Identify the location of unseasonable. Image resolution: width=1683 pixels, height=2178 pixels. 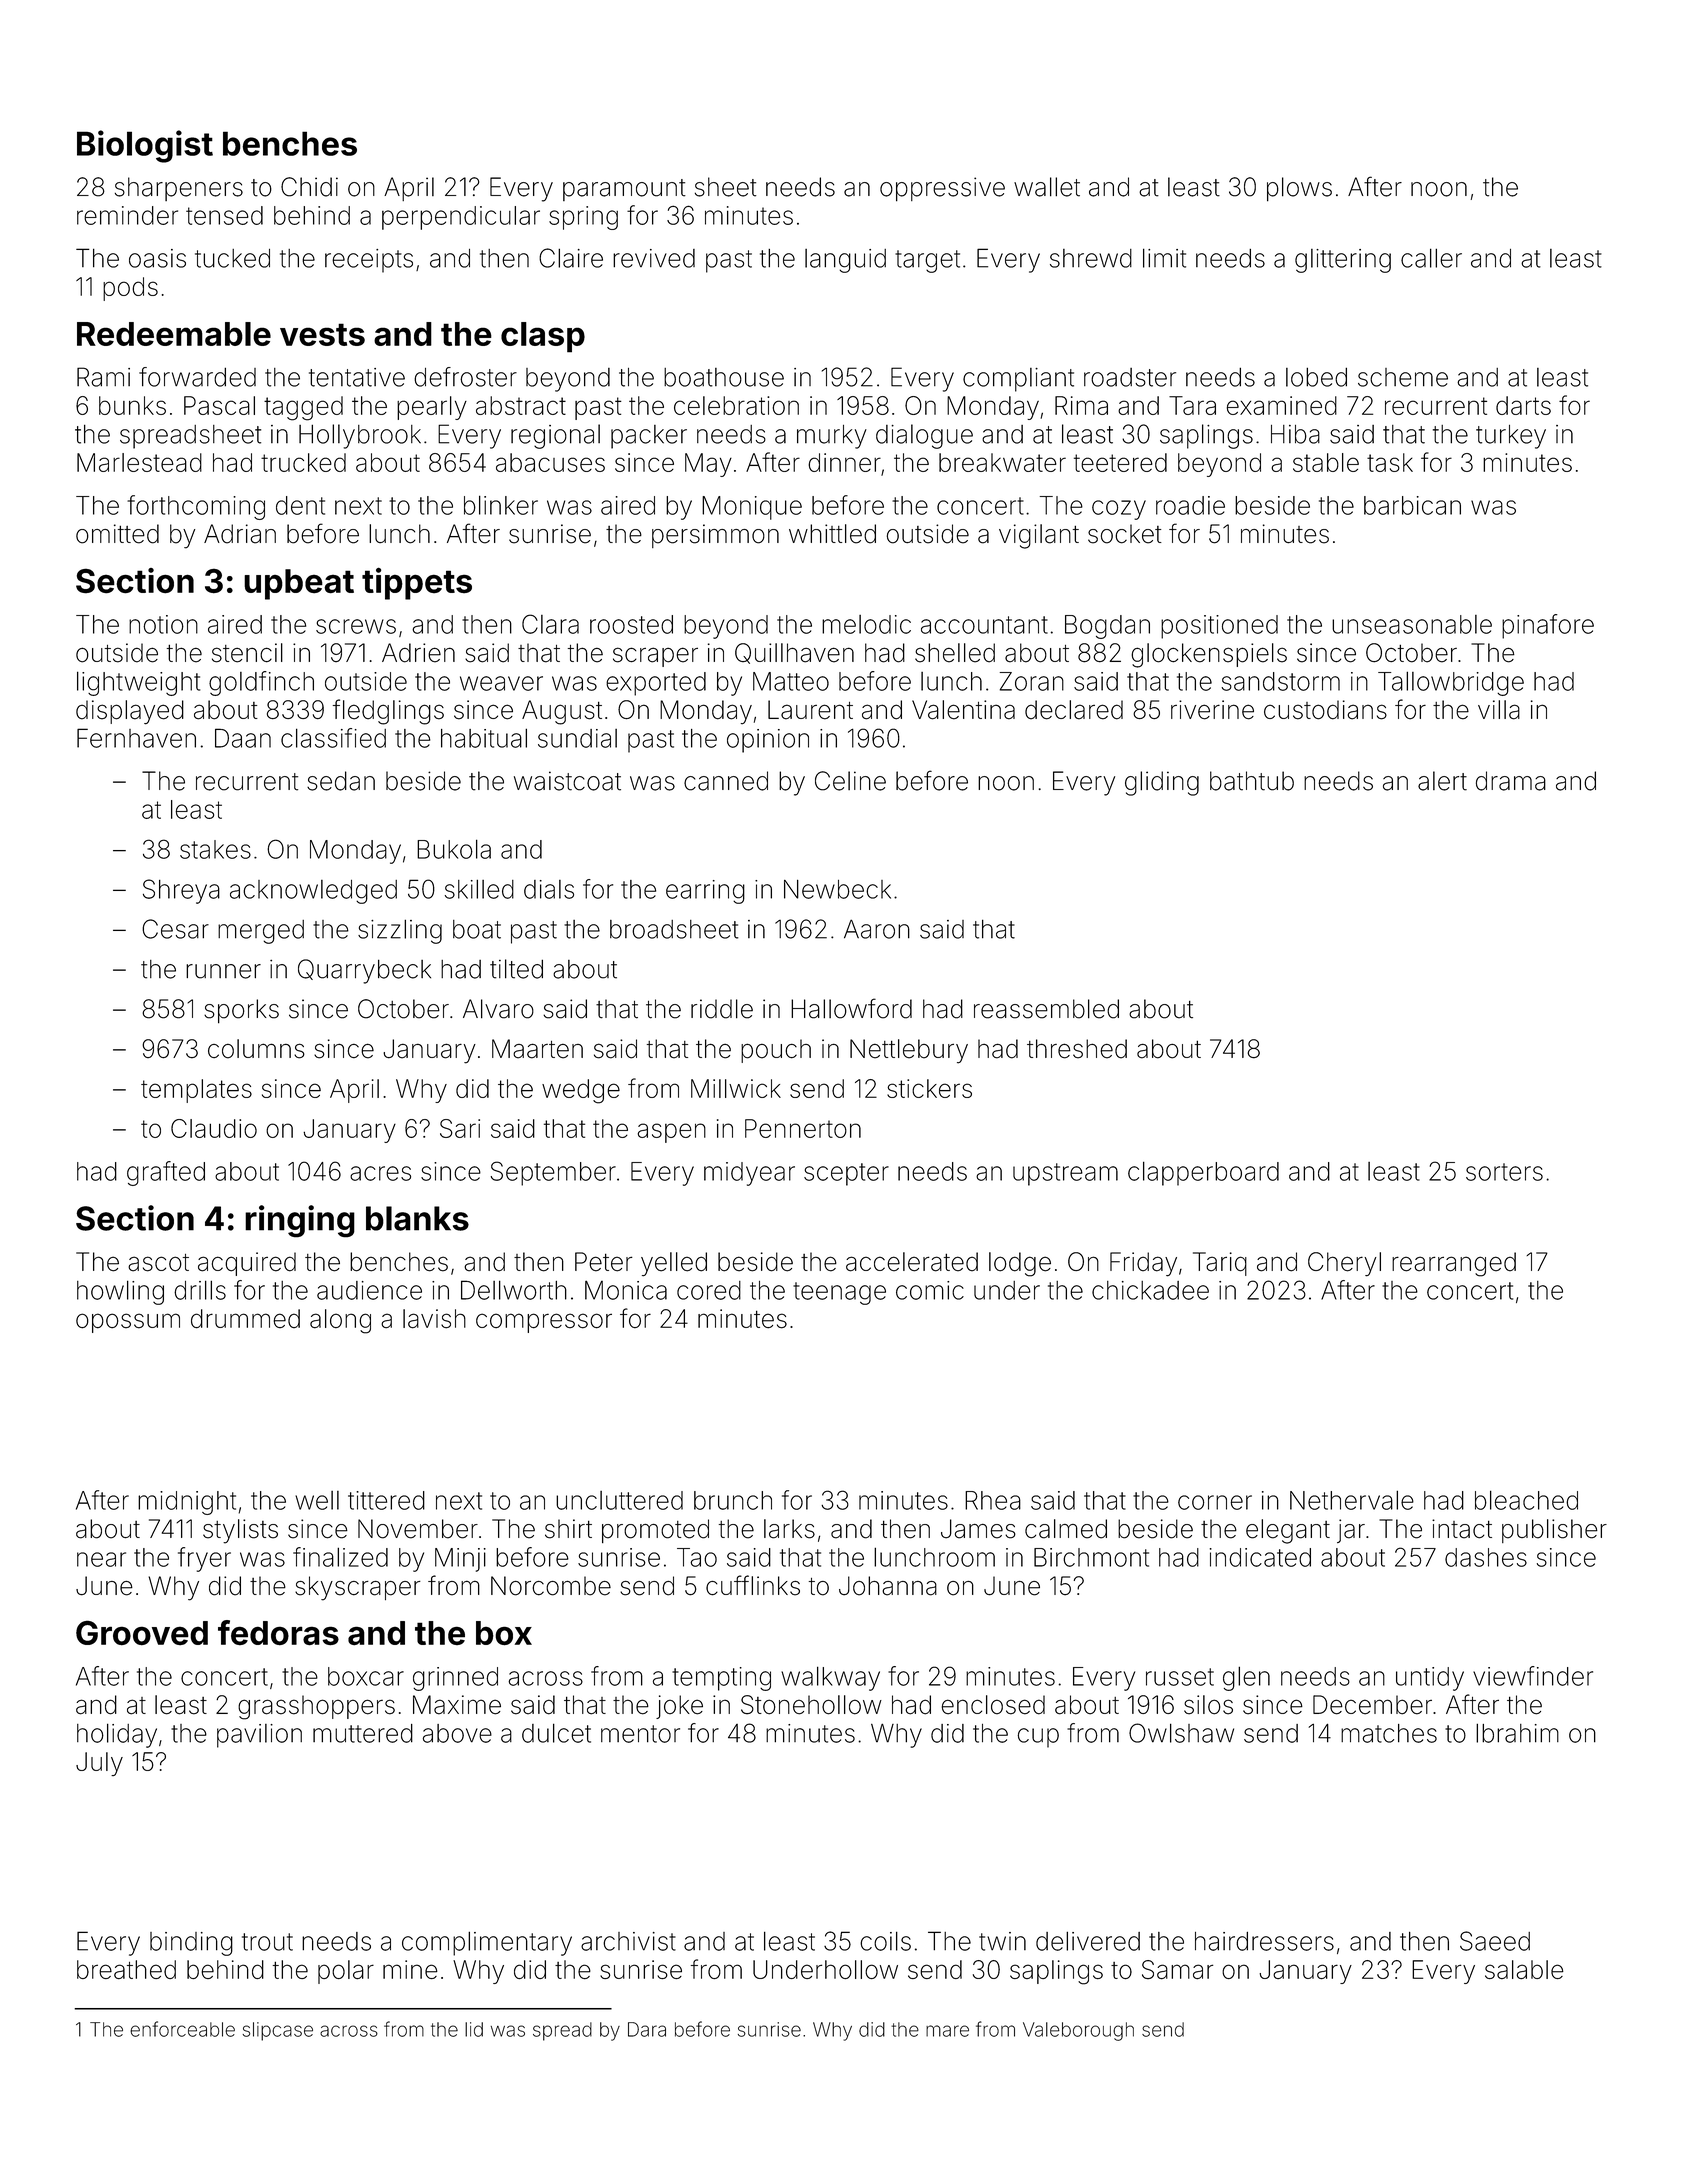
(1412, 624).
